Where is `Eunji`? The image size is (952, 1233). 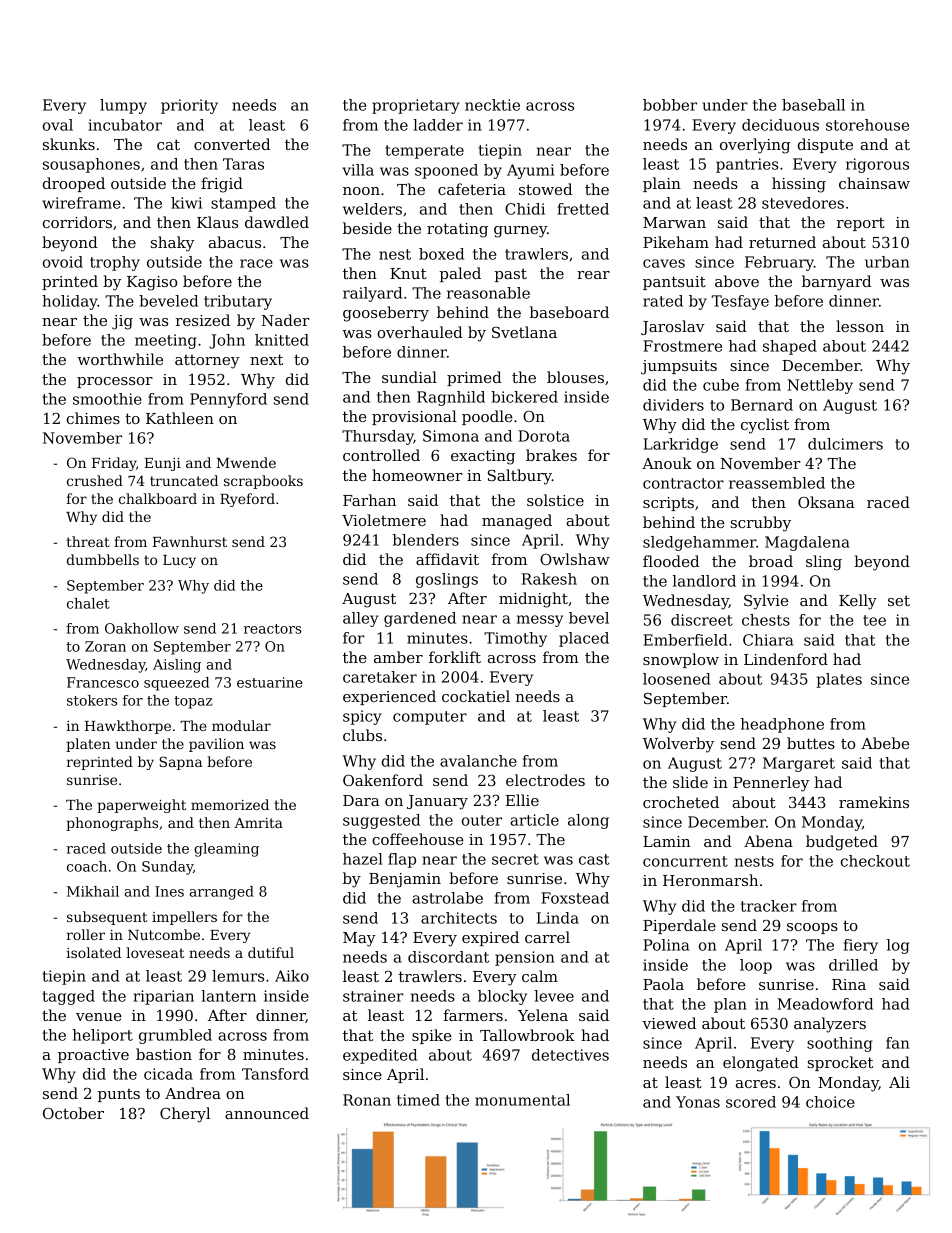
Eunji is located at coordinates (162, 464).
